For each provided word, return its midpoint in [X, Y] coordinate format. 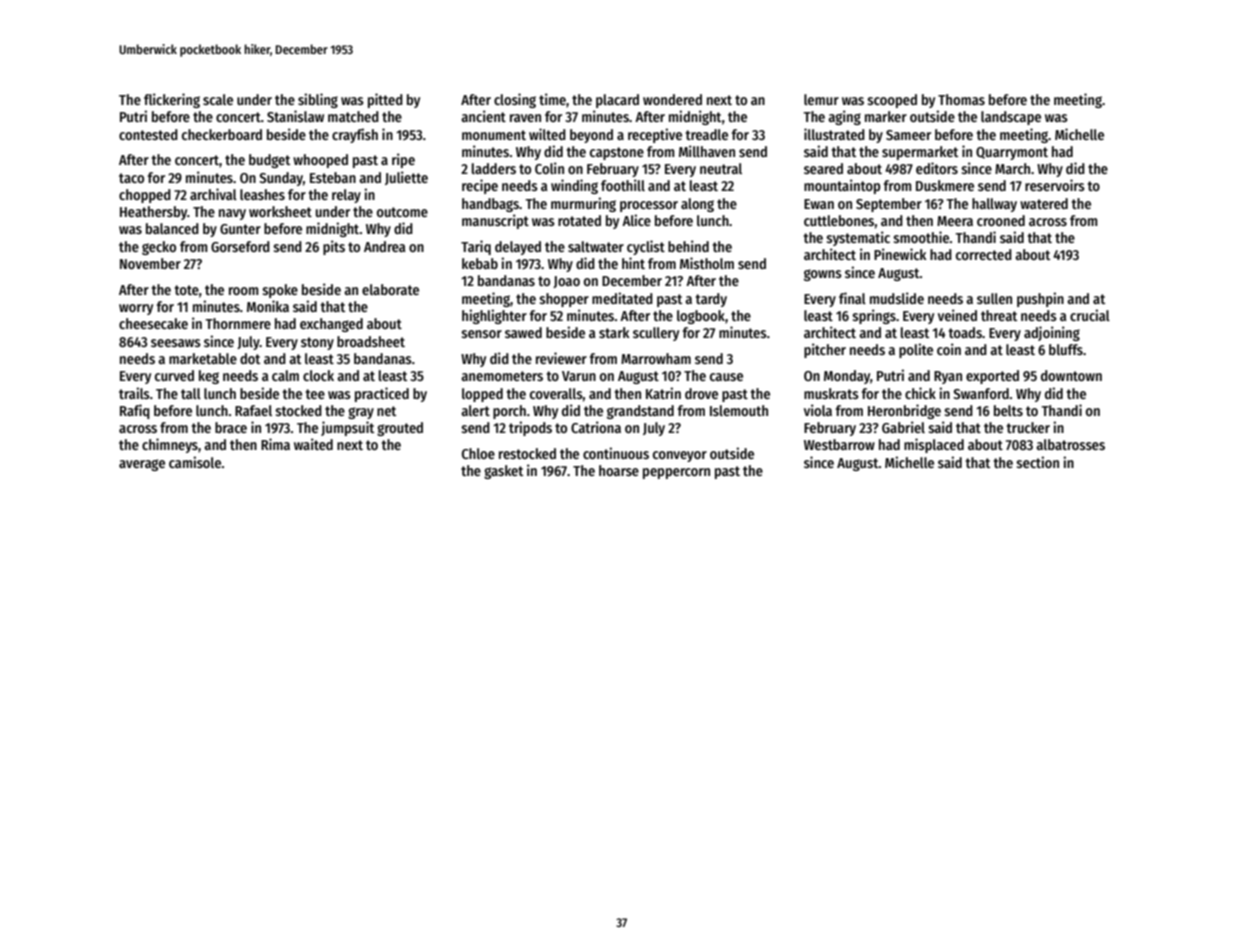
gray [361, 413]
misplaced [934, 445]
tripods [530, 428]
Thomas [961, 99]
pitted [385, 100]
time [552, 99]
